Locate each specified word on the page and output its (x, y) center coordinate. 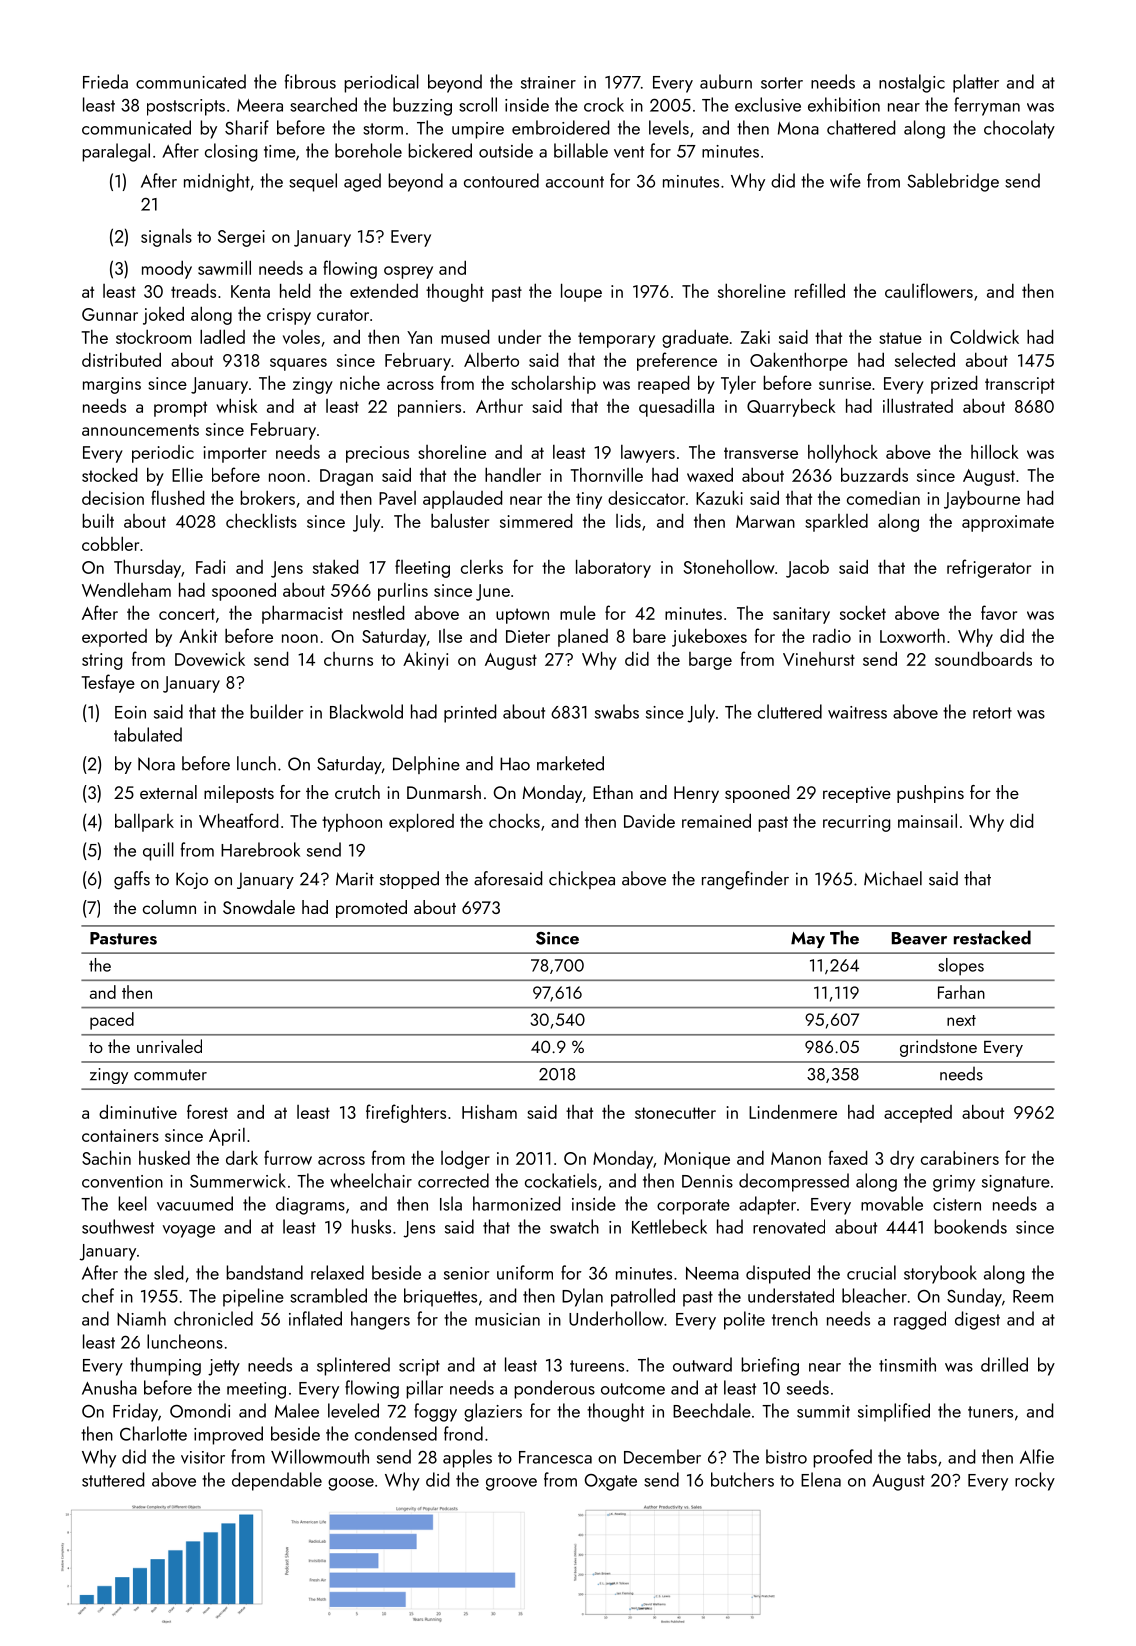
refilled (820, 290)
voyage (188, 1231)
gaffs (132, 880)
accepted (918, 1114)
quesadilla (676, 407)
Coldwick (984, 336)
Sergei (241, 238)
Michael (893, 878)
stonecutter (675, 1113)
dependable (277, 1481)
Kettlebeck (669, 1226)
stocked (109, 474)
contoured (501, 180)
